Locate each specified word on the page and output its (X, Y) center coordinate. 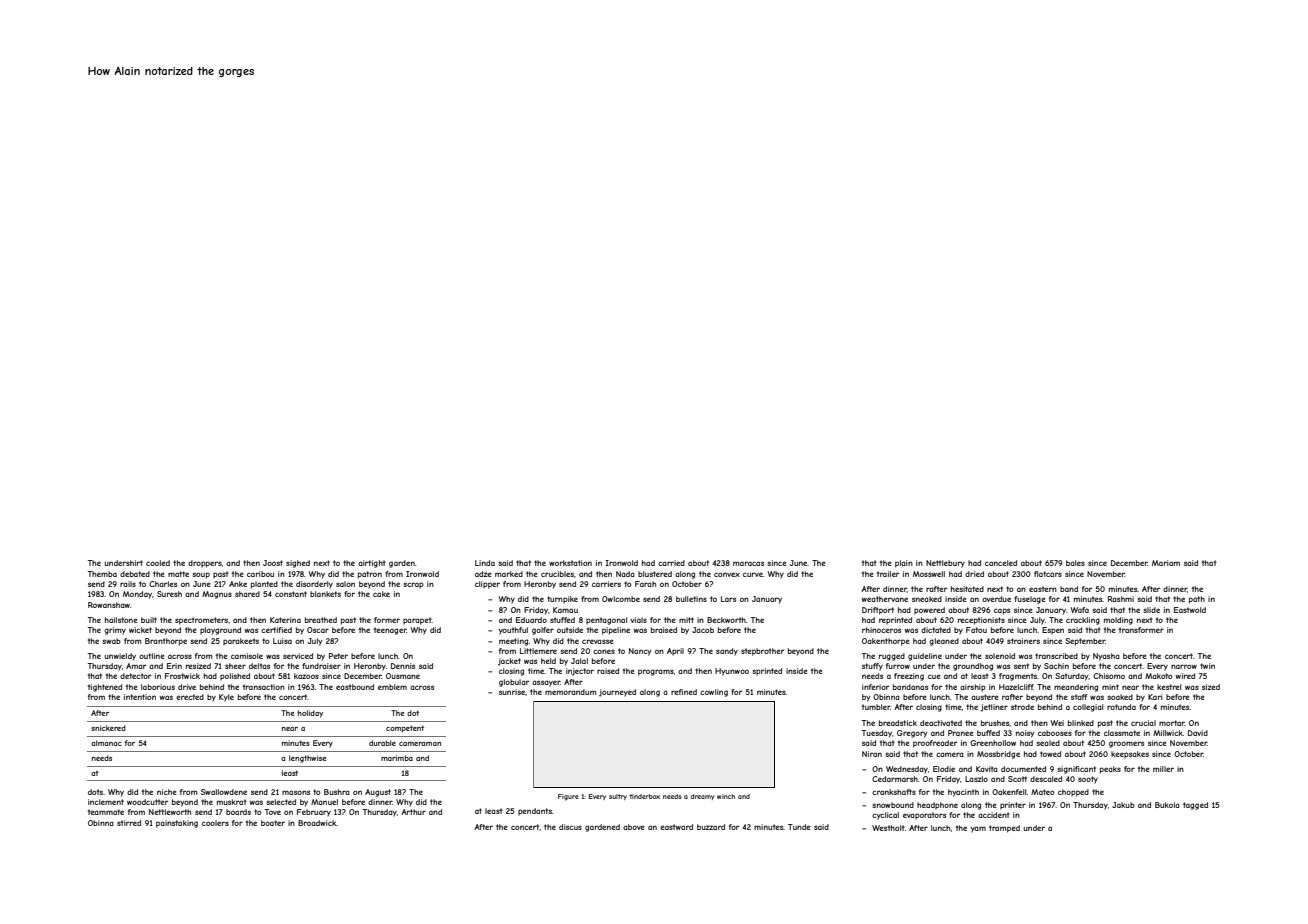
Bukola (1167, 805)
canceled (1001, 563)
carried (671, 563)
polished (235, 677)
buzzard (711, 827)
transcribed (1056, 656)
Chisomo (1109, 676)
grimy (115, 631)
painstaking (177, 824)
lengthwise (307, 759)
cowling (714, 693)
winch (726, 796)
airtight (372, 564)
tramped (1004, 829)
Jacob (703, 630)
